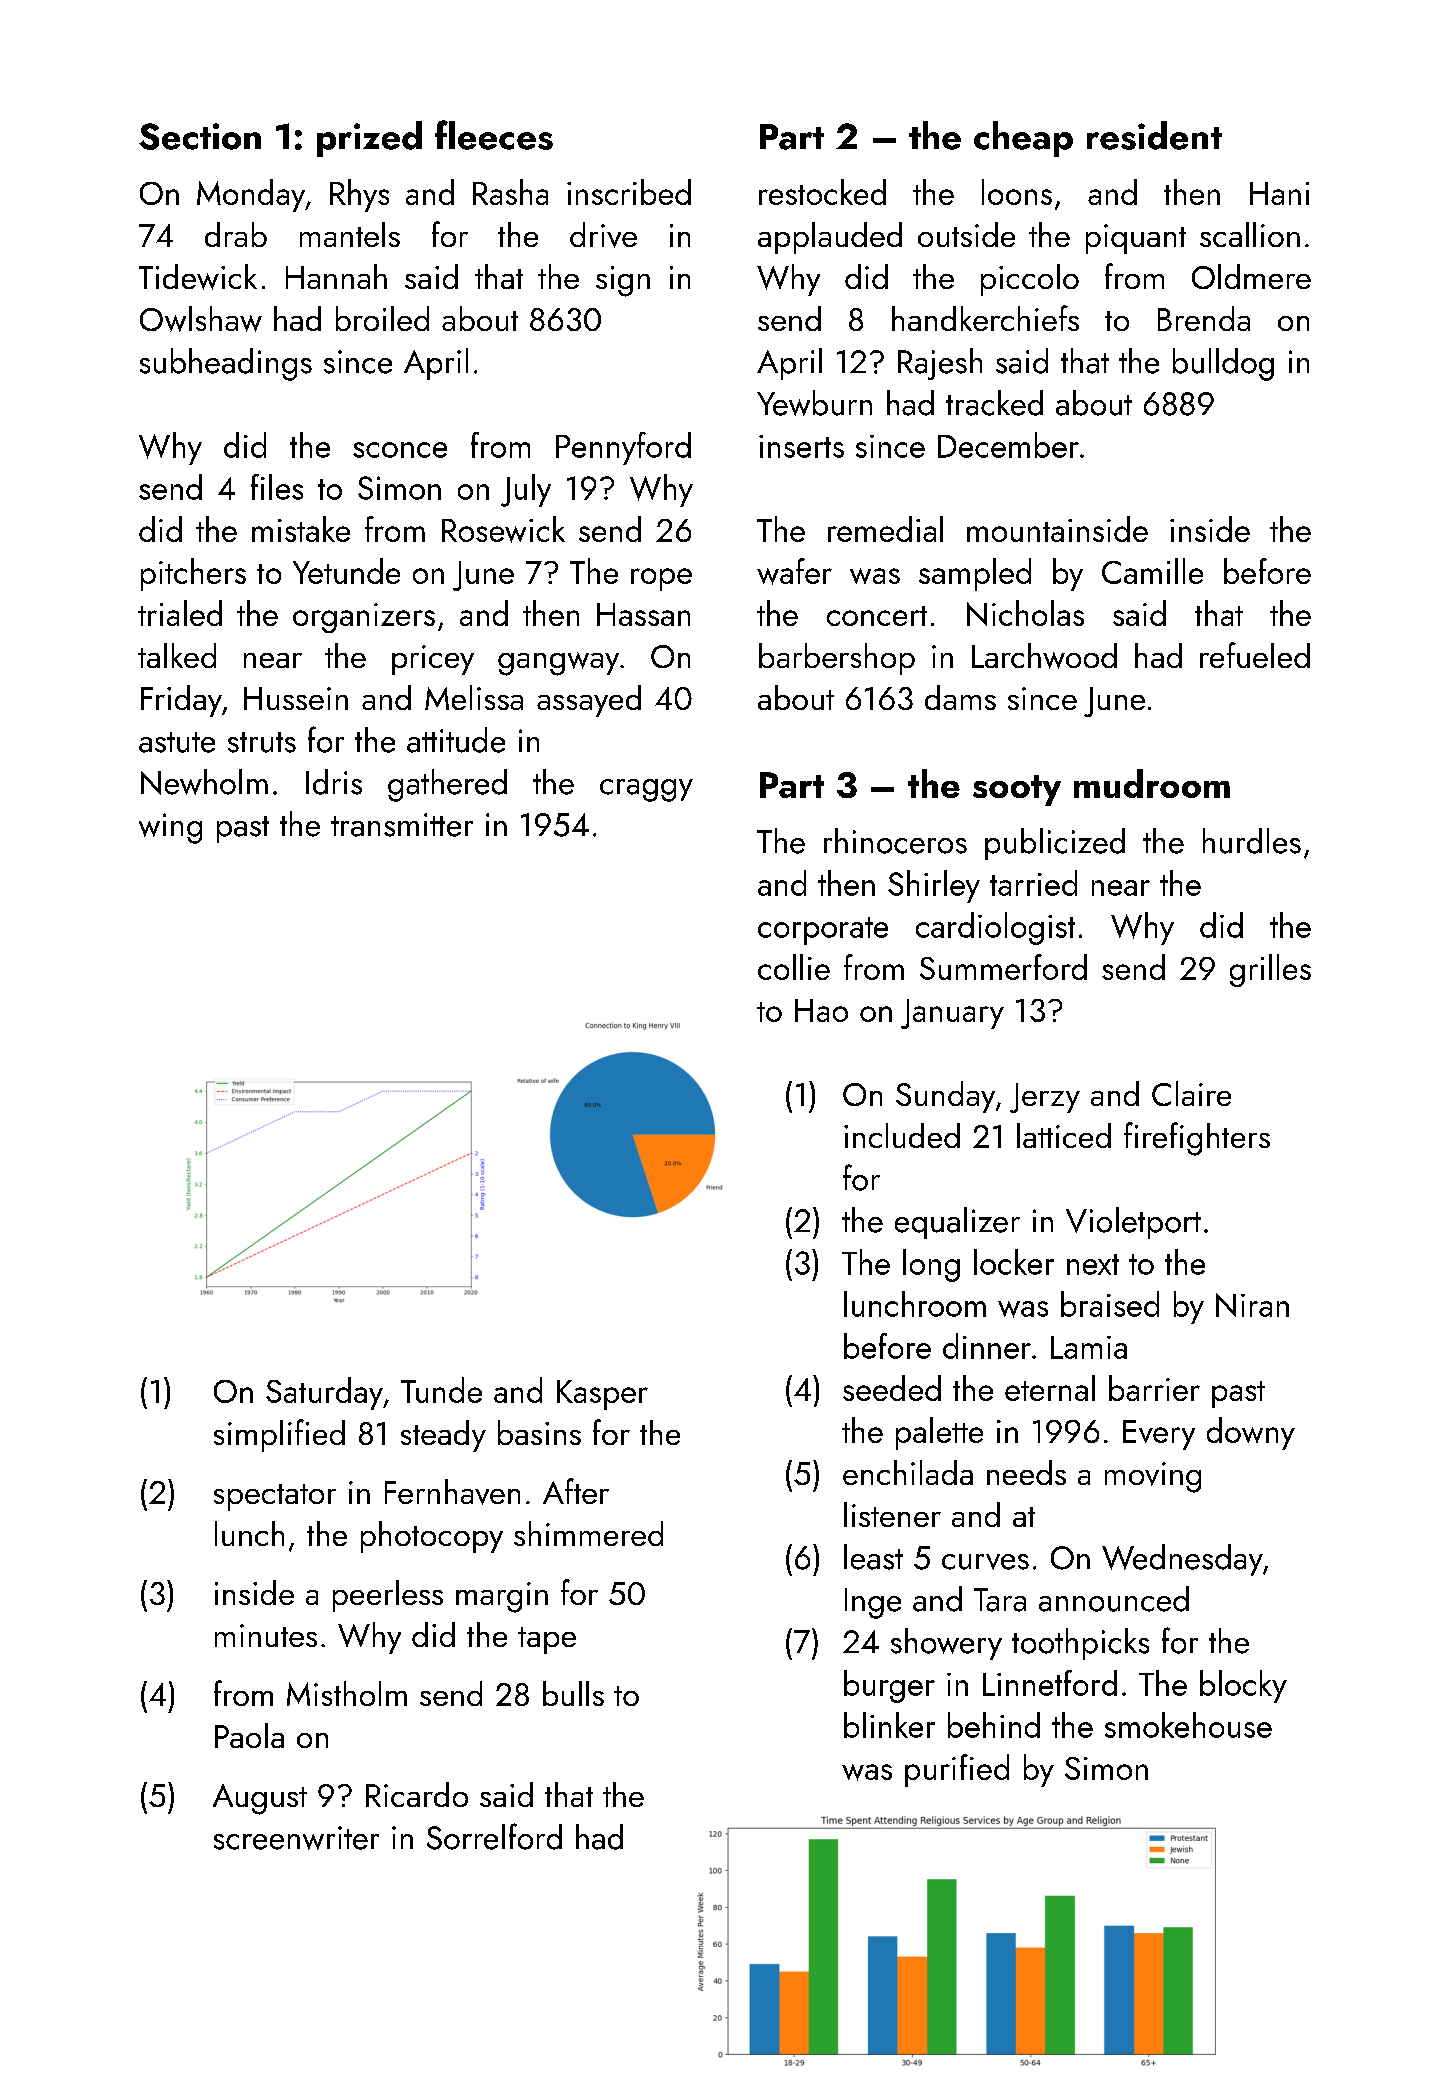 This screenshot has height=2100, width=1450. What do you see at coordinates (602, 1395) in the screenshot?
I see `Kasper` at bounding box center [602, 1395].
